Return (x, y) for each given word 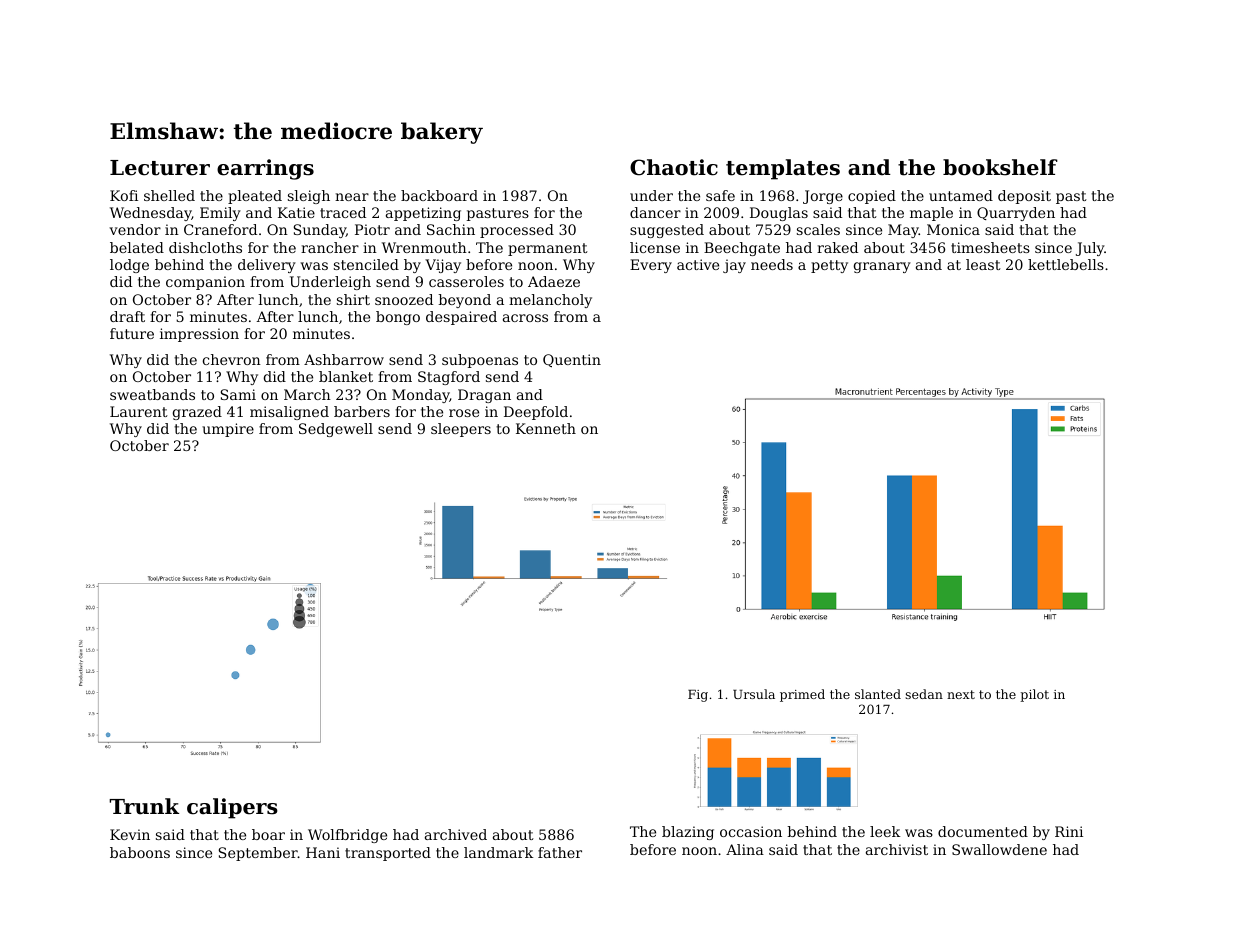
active (698, 264)
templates (783, 169)
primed (802, 695)
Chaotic (674, 167)
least (983, 264)
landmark (498, 852)
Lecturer (160, 168)
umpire (228, 430)
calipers (232, 808)
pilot (1034, 695)
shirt (353, 299)
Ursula (754, 694)
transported (388, 854)
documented (983, 831)
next (961, 694)
